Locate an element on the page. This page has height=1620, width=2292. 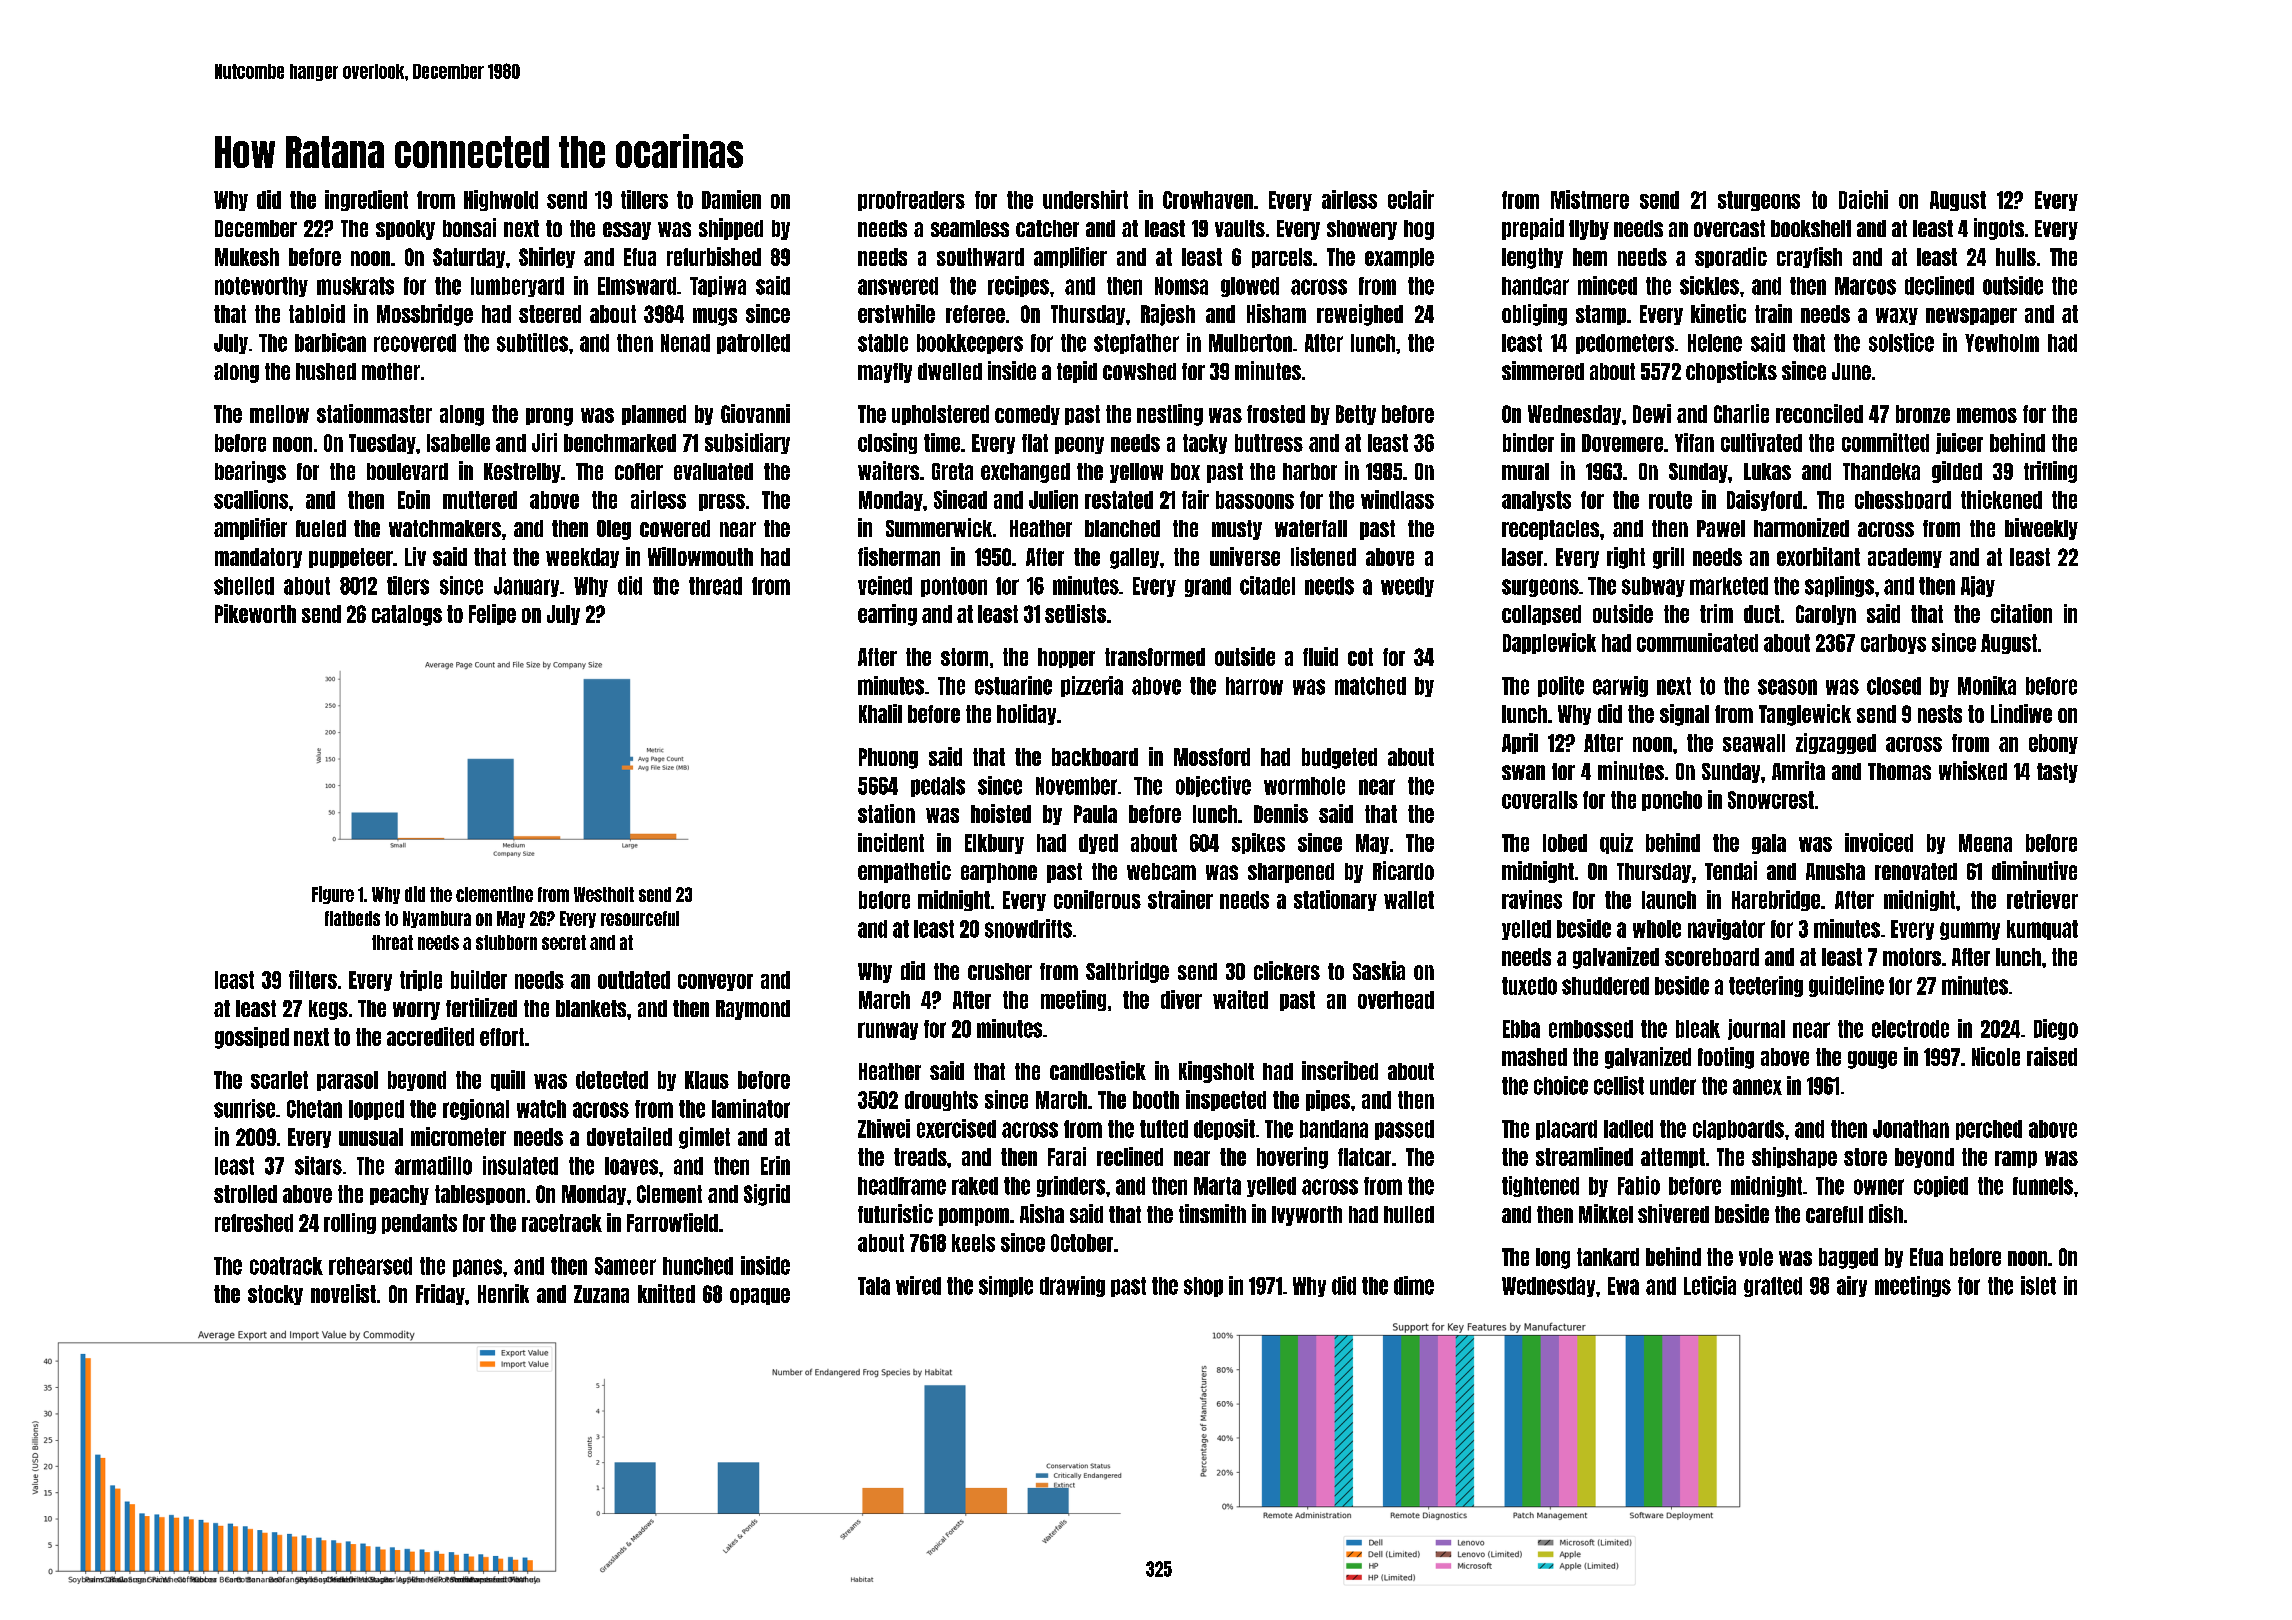
Tala is located at coordinates (874, 1286).
